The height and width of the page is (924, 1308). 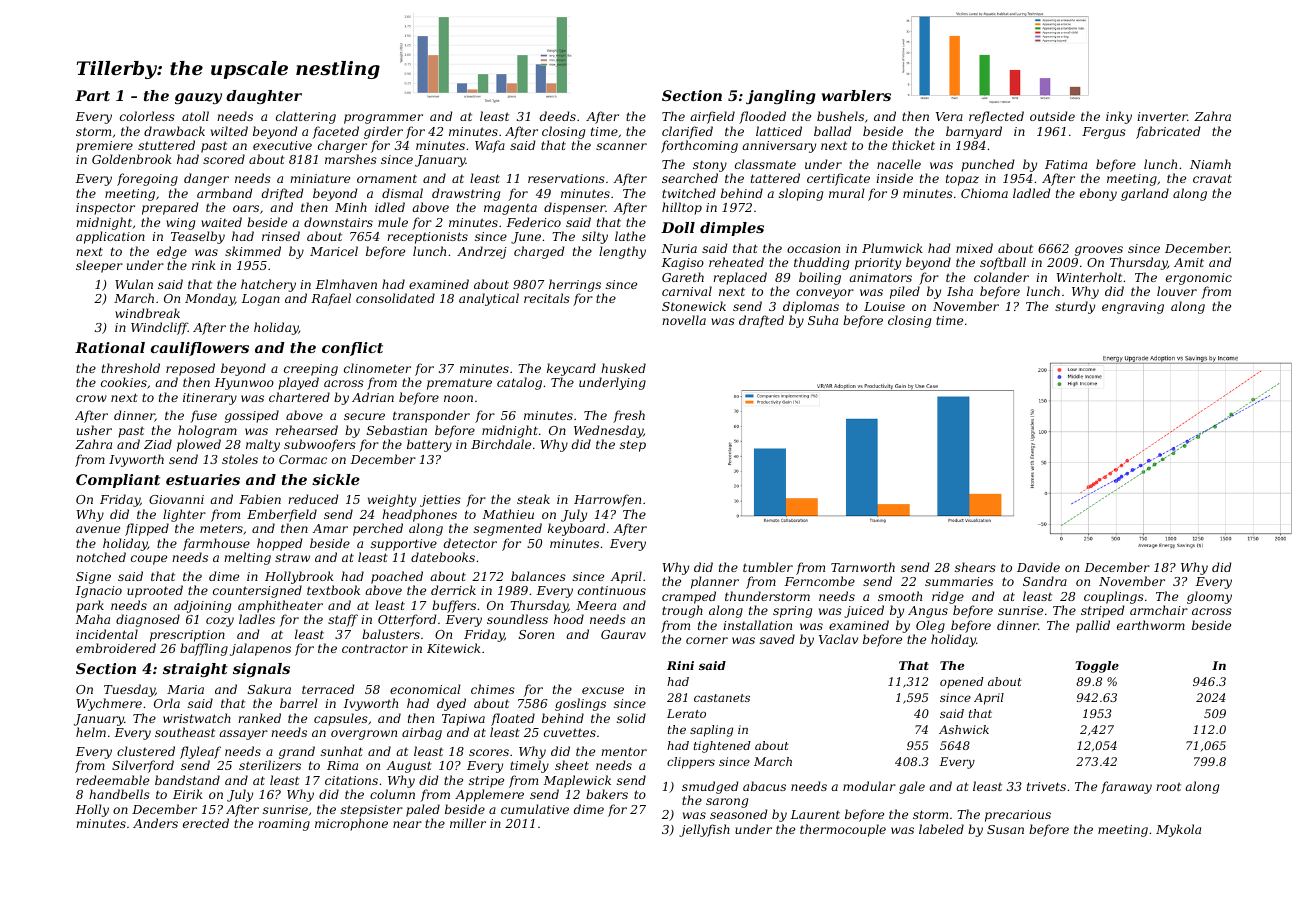 I want to click on gloomy, so click(x=1209, y=597).
